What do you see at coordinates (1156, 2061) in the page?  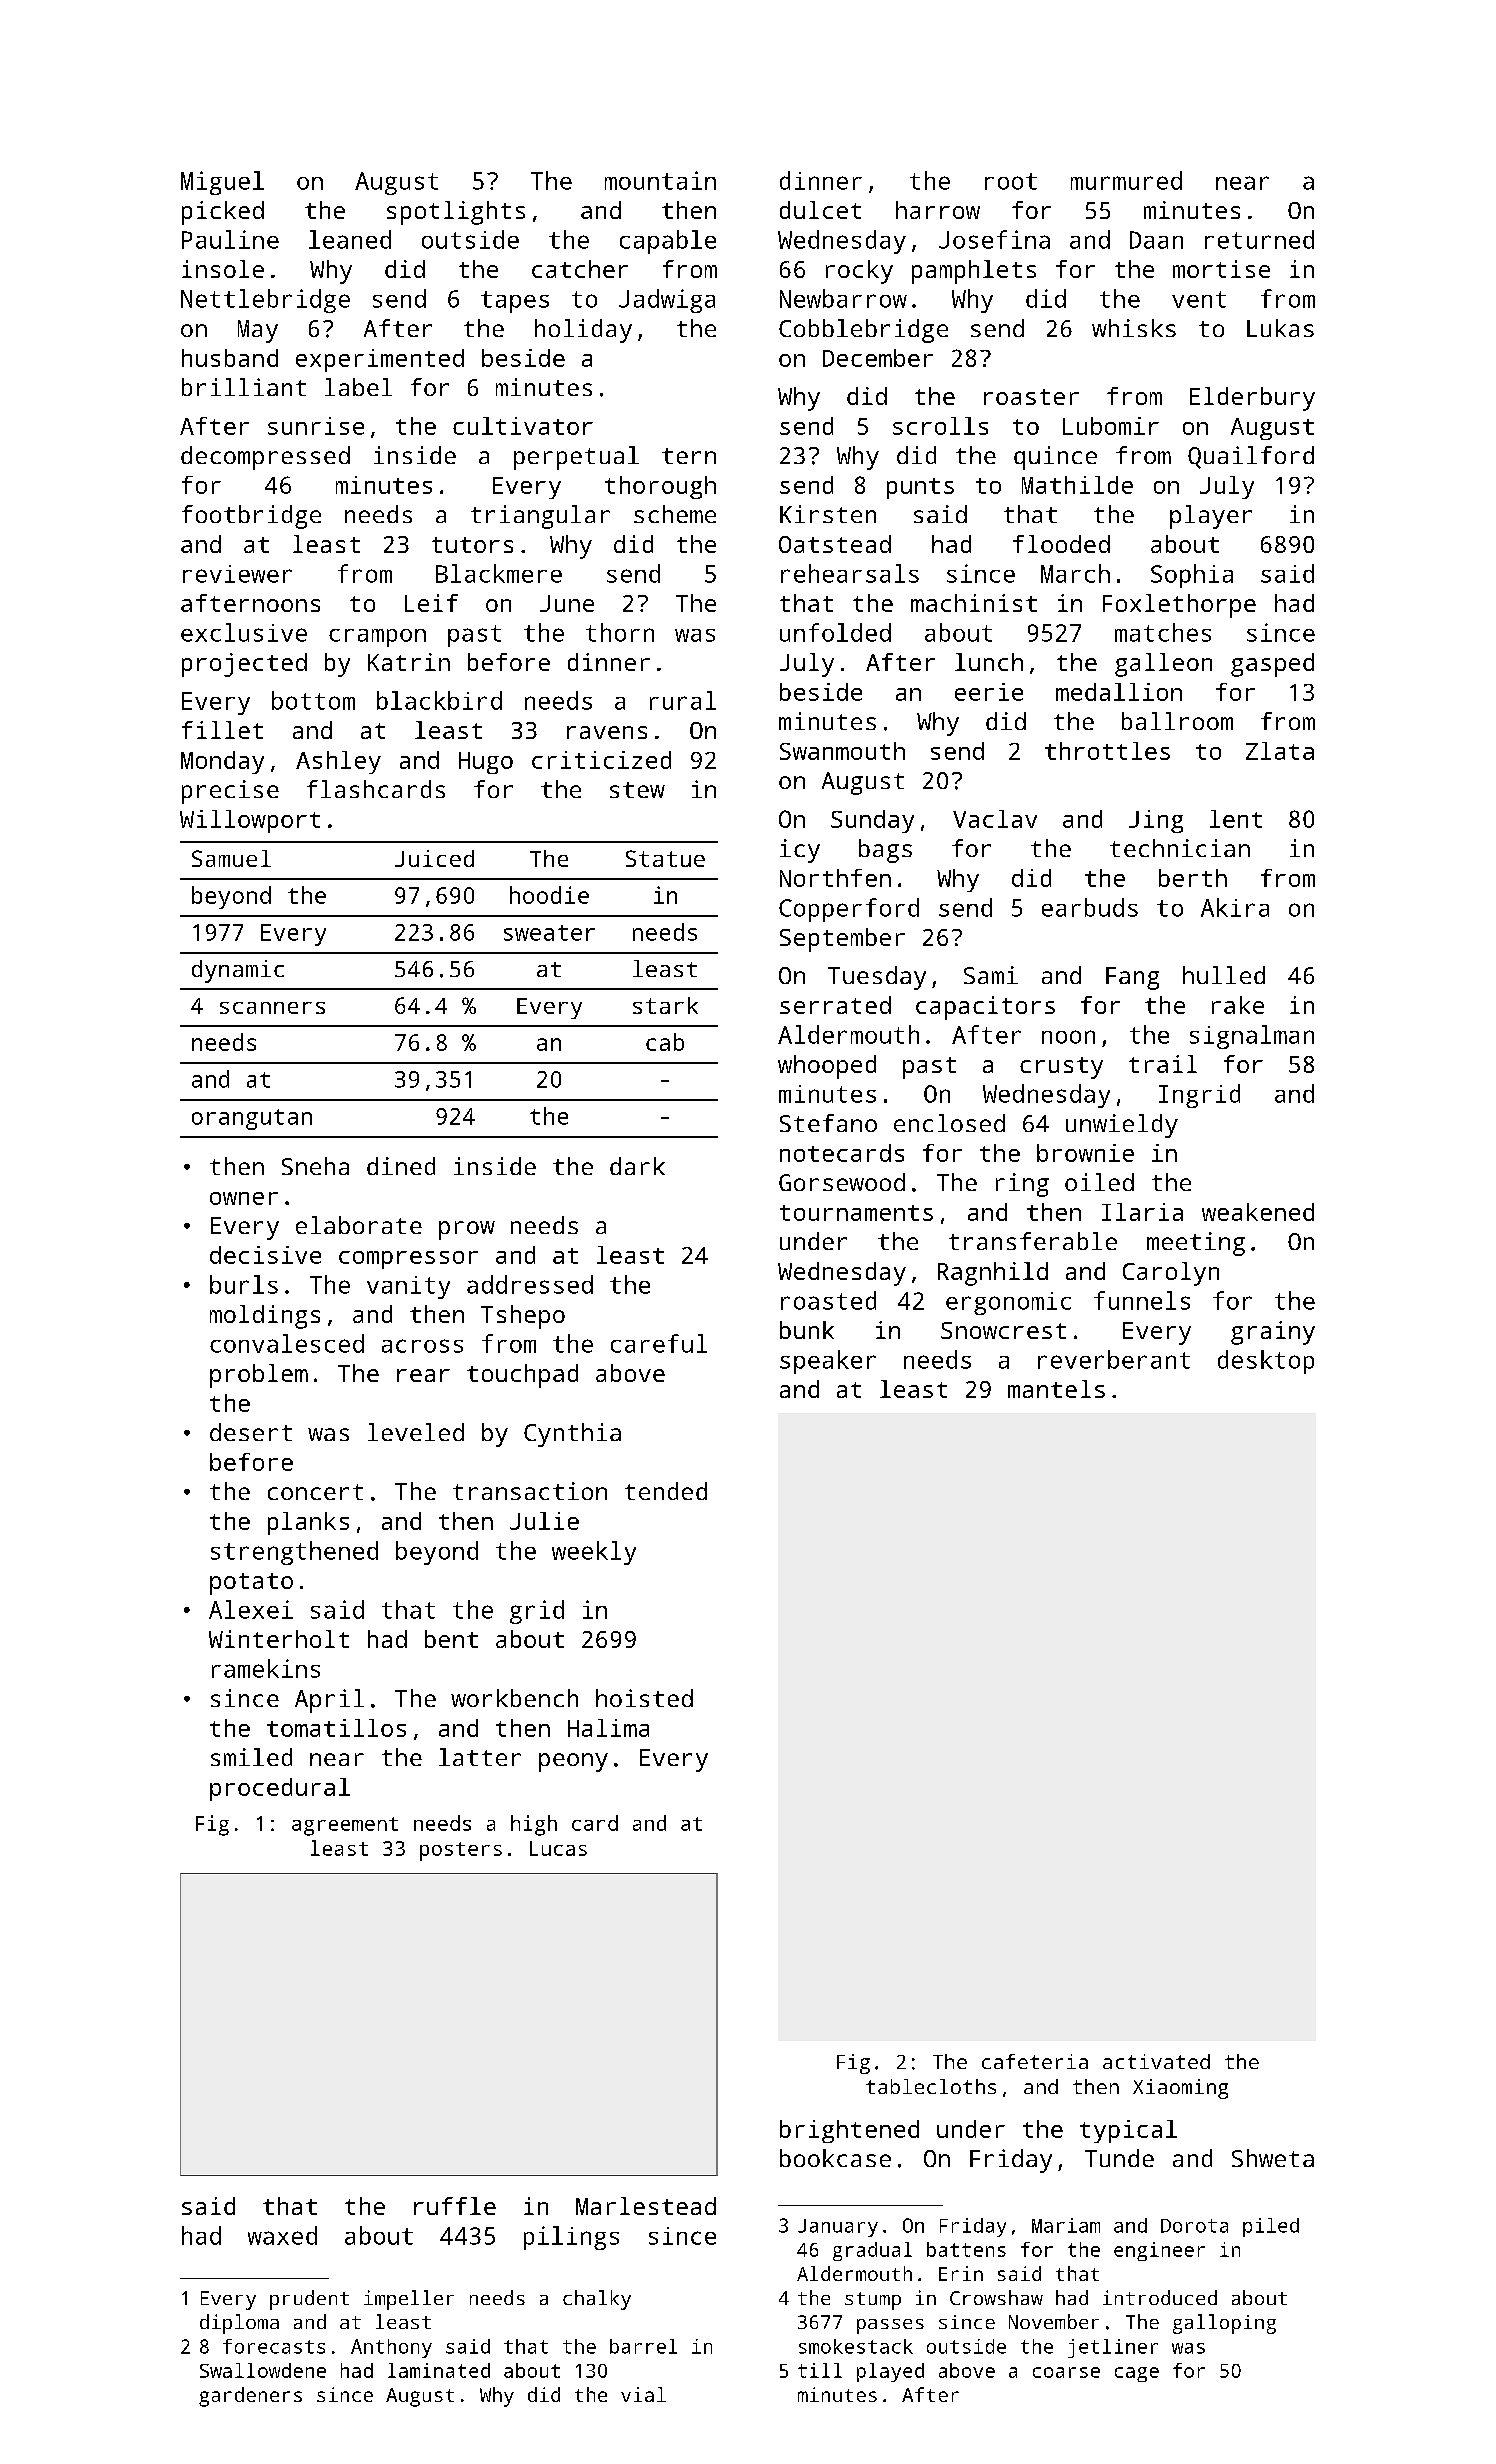 I see `activated` at bounding box center [1156, 2061].
